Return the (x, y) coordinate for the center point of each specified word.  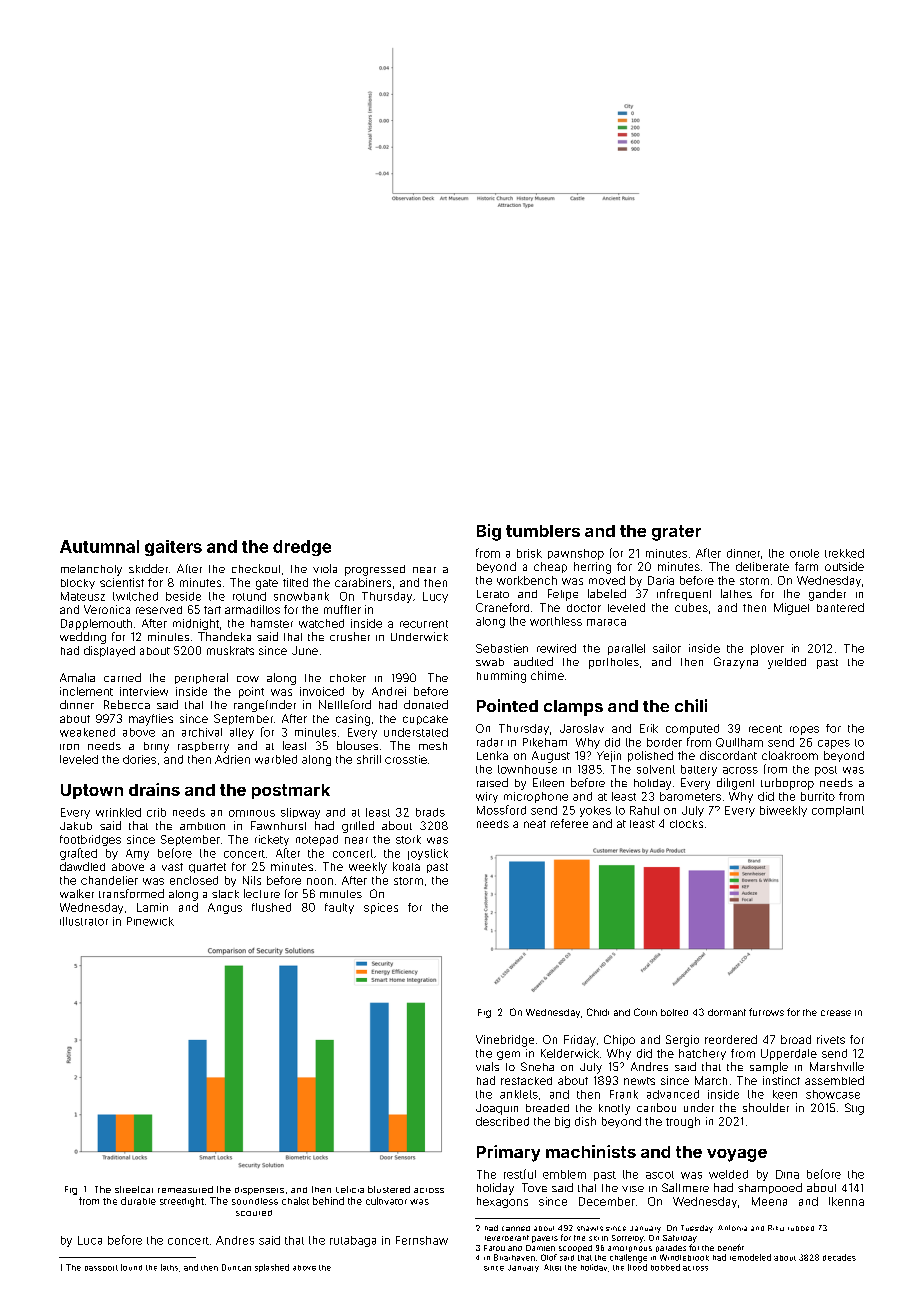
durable (138, 1201)
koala (406, 866)
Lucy (435, 597)
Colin (645, 1012)
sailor (667, 648)
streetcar (134, 1189)
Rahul (644, 810)
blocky (78, 584)
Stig (854, 1109)
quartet (207, 868)
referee (569, 823)
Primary (508, 1153)
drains (154, 789)
